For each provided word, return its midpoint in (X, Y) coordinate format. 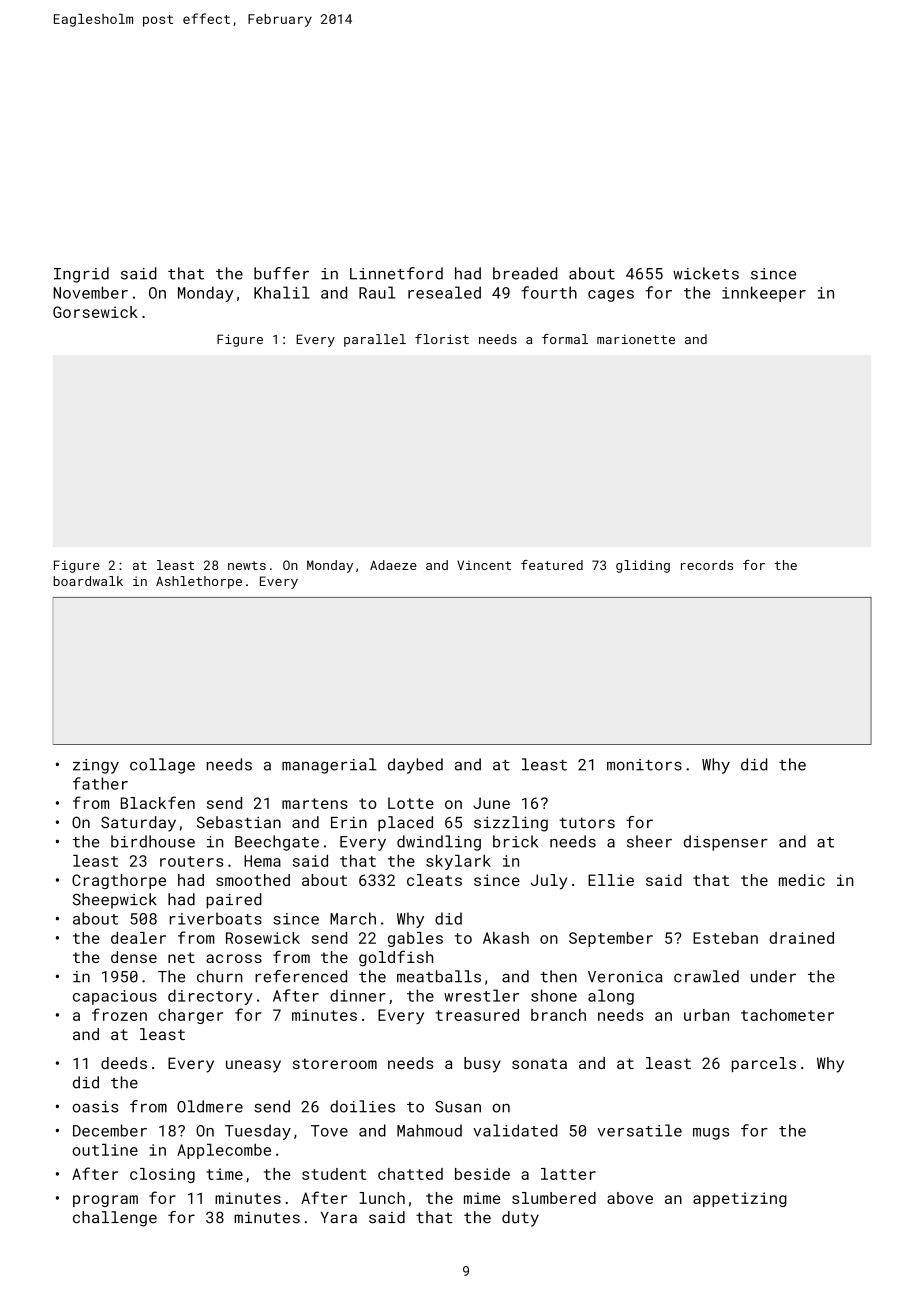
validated (515, 1130)
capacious (115, 997)
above (630, 1198)
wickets (706, 273)
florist (442, 339)
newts (247, 565)
